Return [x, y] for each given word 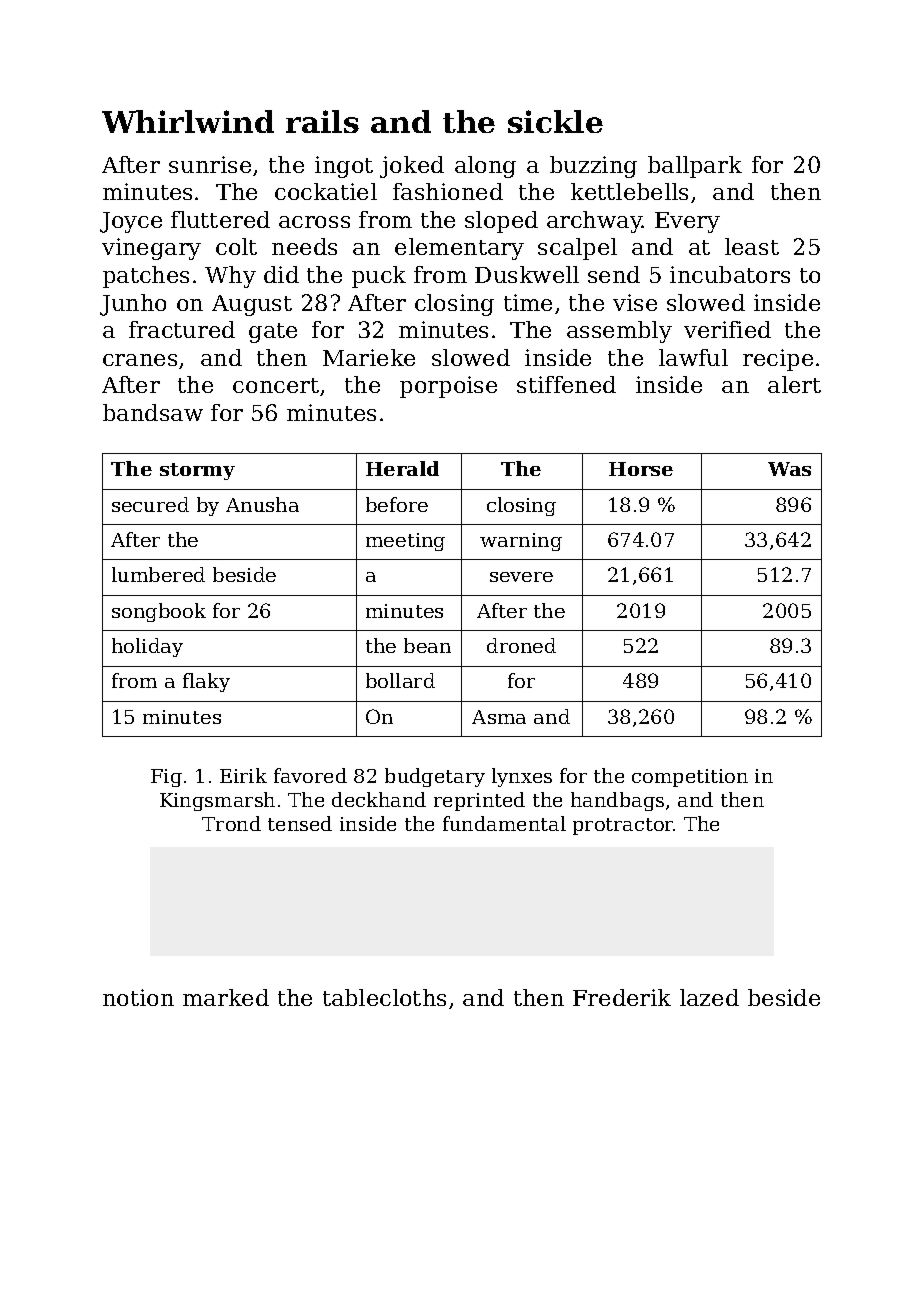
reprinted [479, 801]
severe [521, 577]
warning [521, 542]
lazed [709, 997]
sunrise [210, 164]
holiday [147, 647]
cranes [140, 360]
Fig [166, 778]
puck [379, 277]
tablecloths [384, 997]
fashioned [448, 191]
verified [727, 329]
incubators [730, 274]
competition [690, 778]
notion [138, 997]
